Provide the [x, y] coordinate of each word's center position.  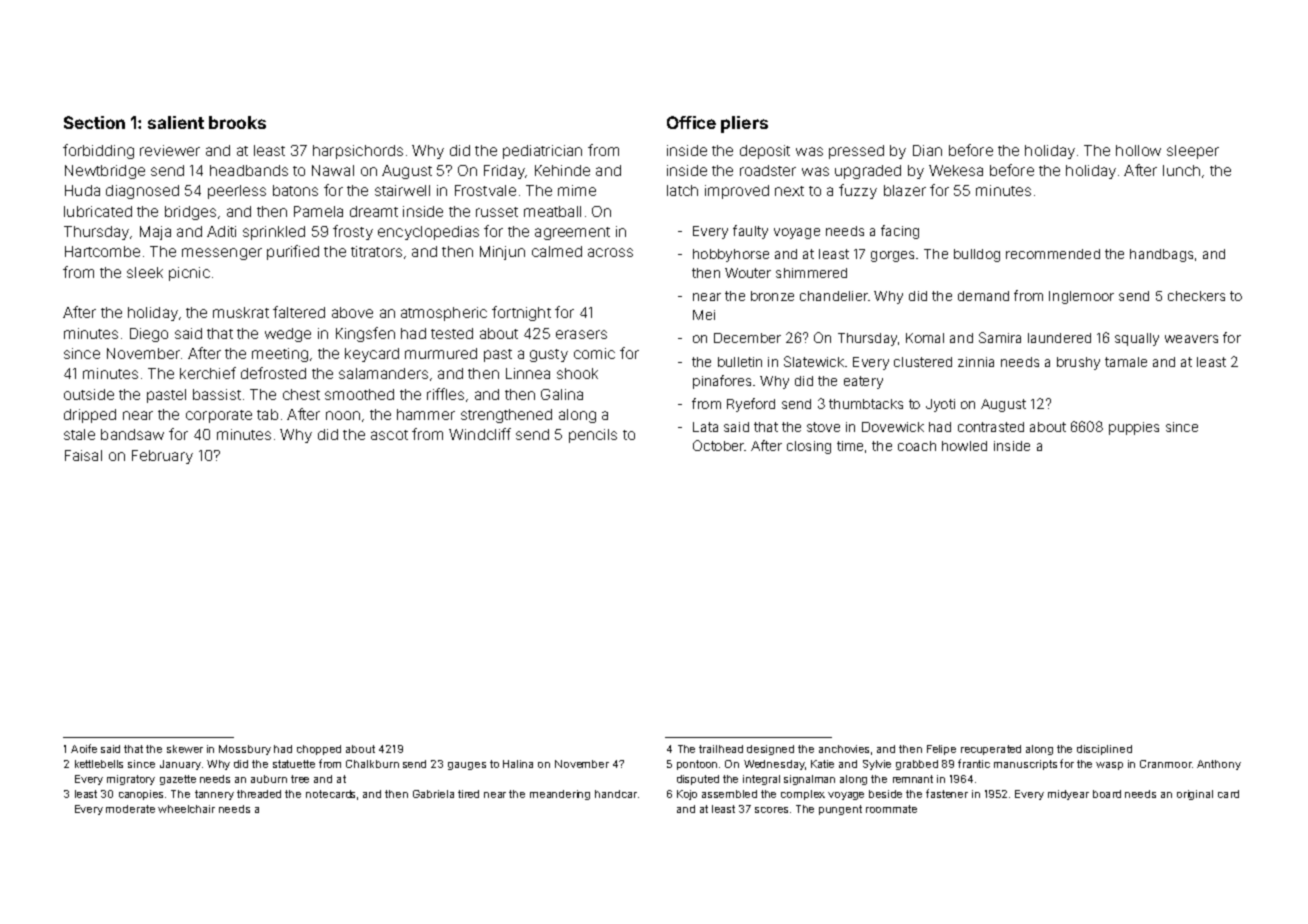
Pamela [318, 211]
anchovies [844, 749]
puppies [1134, 428]
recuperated [991, 750]
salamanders [383, 373]
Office [691, 122]
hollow [1138, 150]
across [610, 252]
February [162, 457]
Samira [1000, 337]
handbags [1161, 255]
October [718, 445]
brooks [237, 122]
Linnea [528, 373]
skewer [185, 749]
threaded [259, 794]
